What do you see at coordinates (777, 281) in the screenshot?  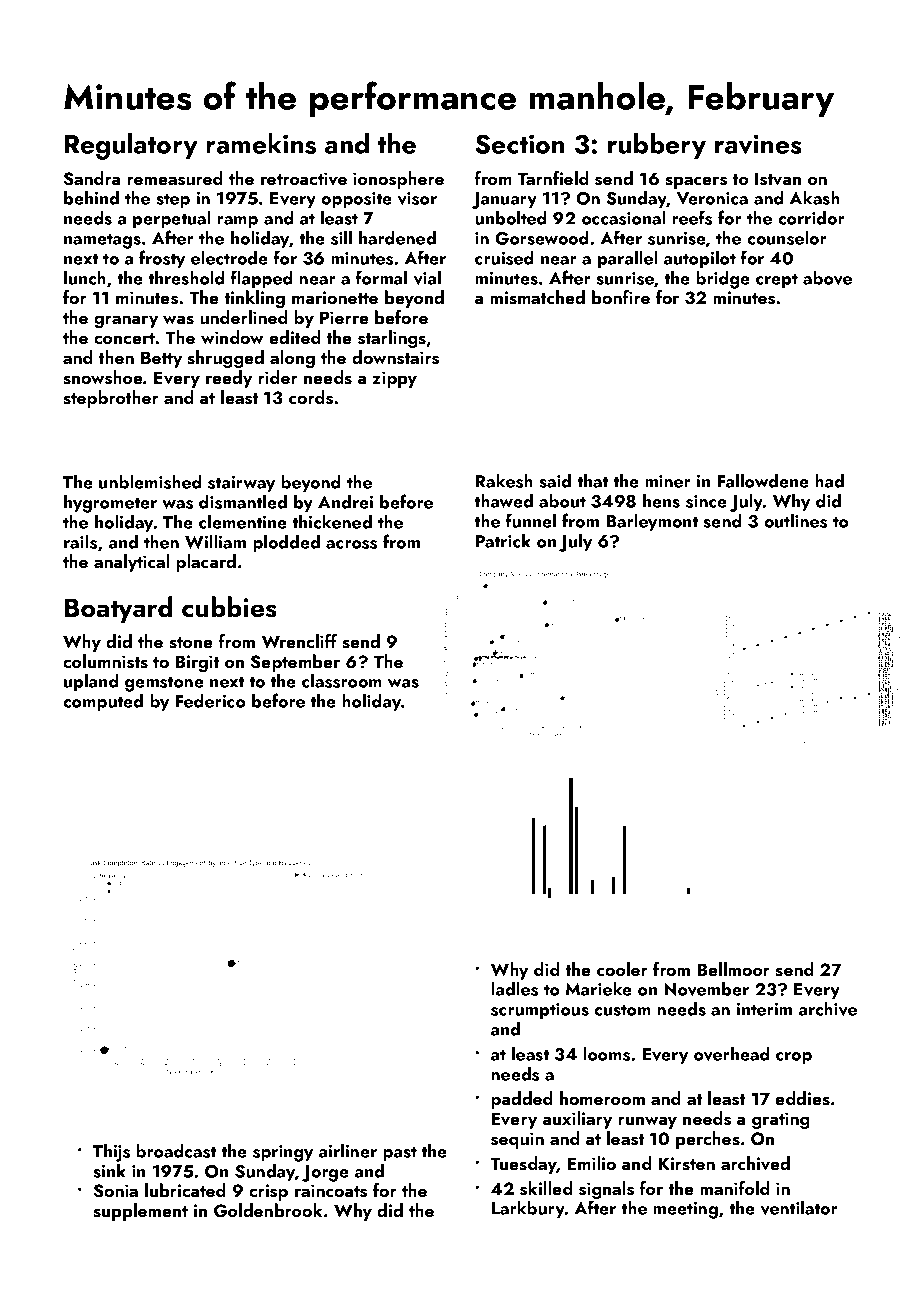 I see `crept` at bounding box center [777, 281].
